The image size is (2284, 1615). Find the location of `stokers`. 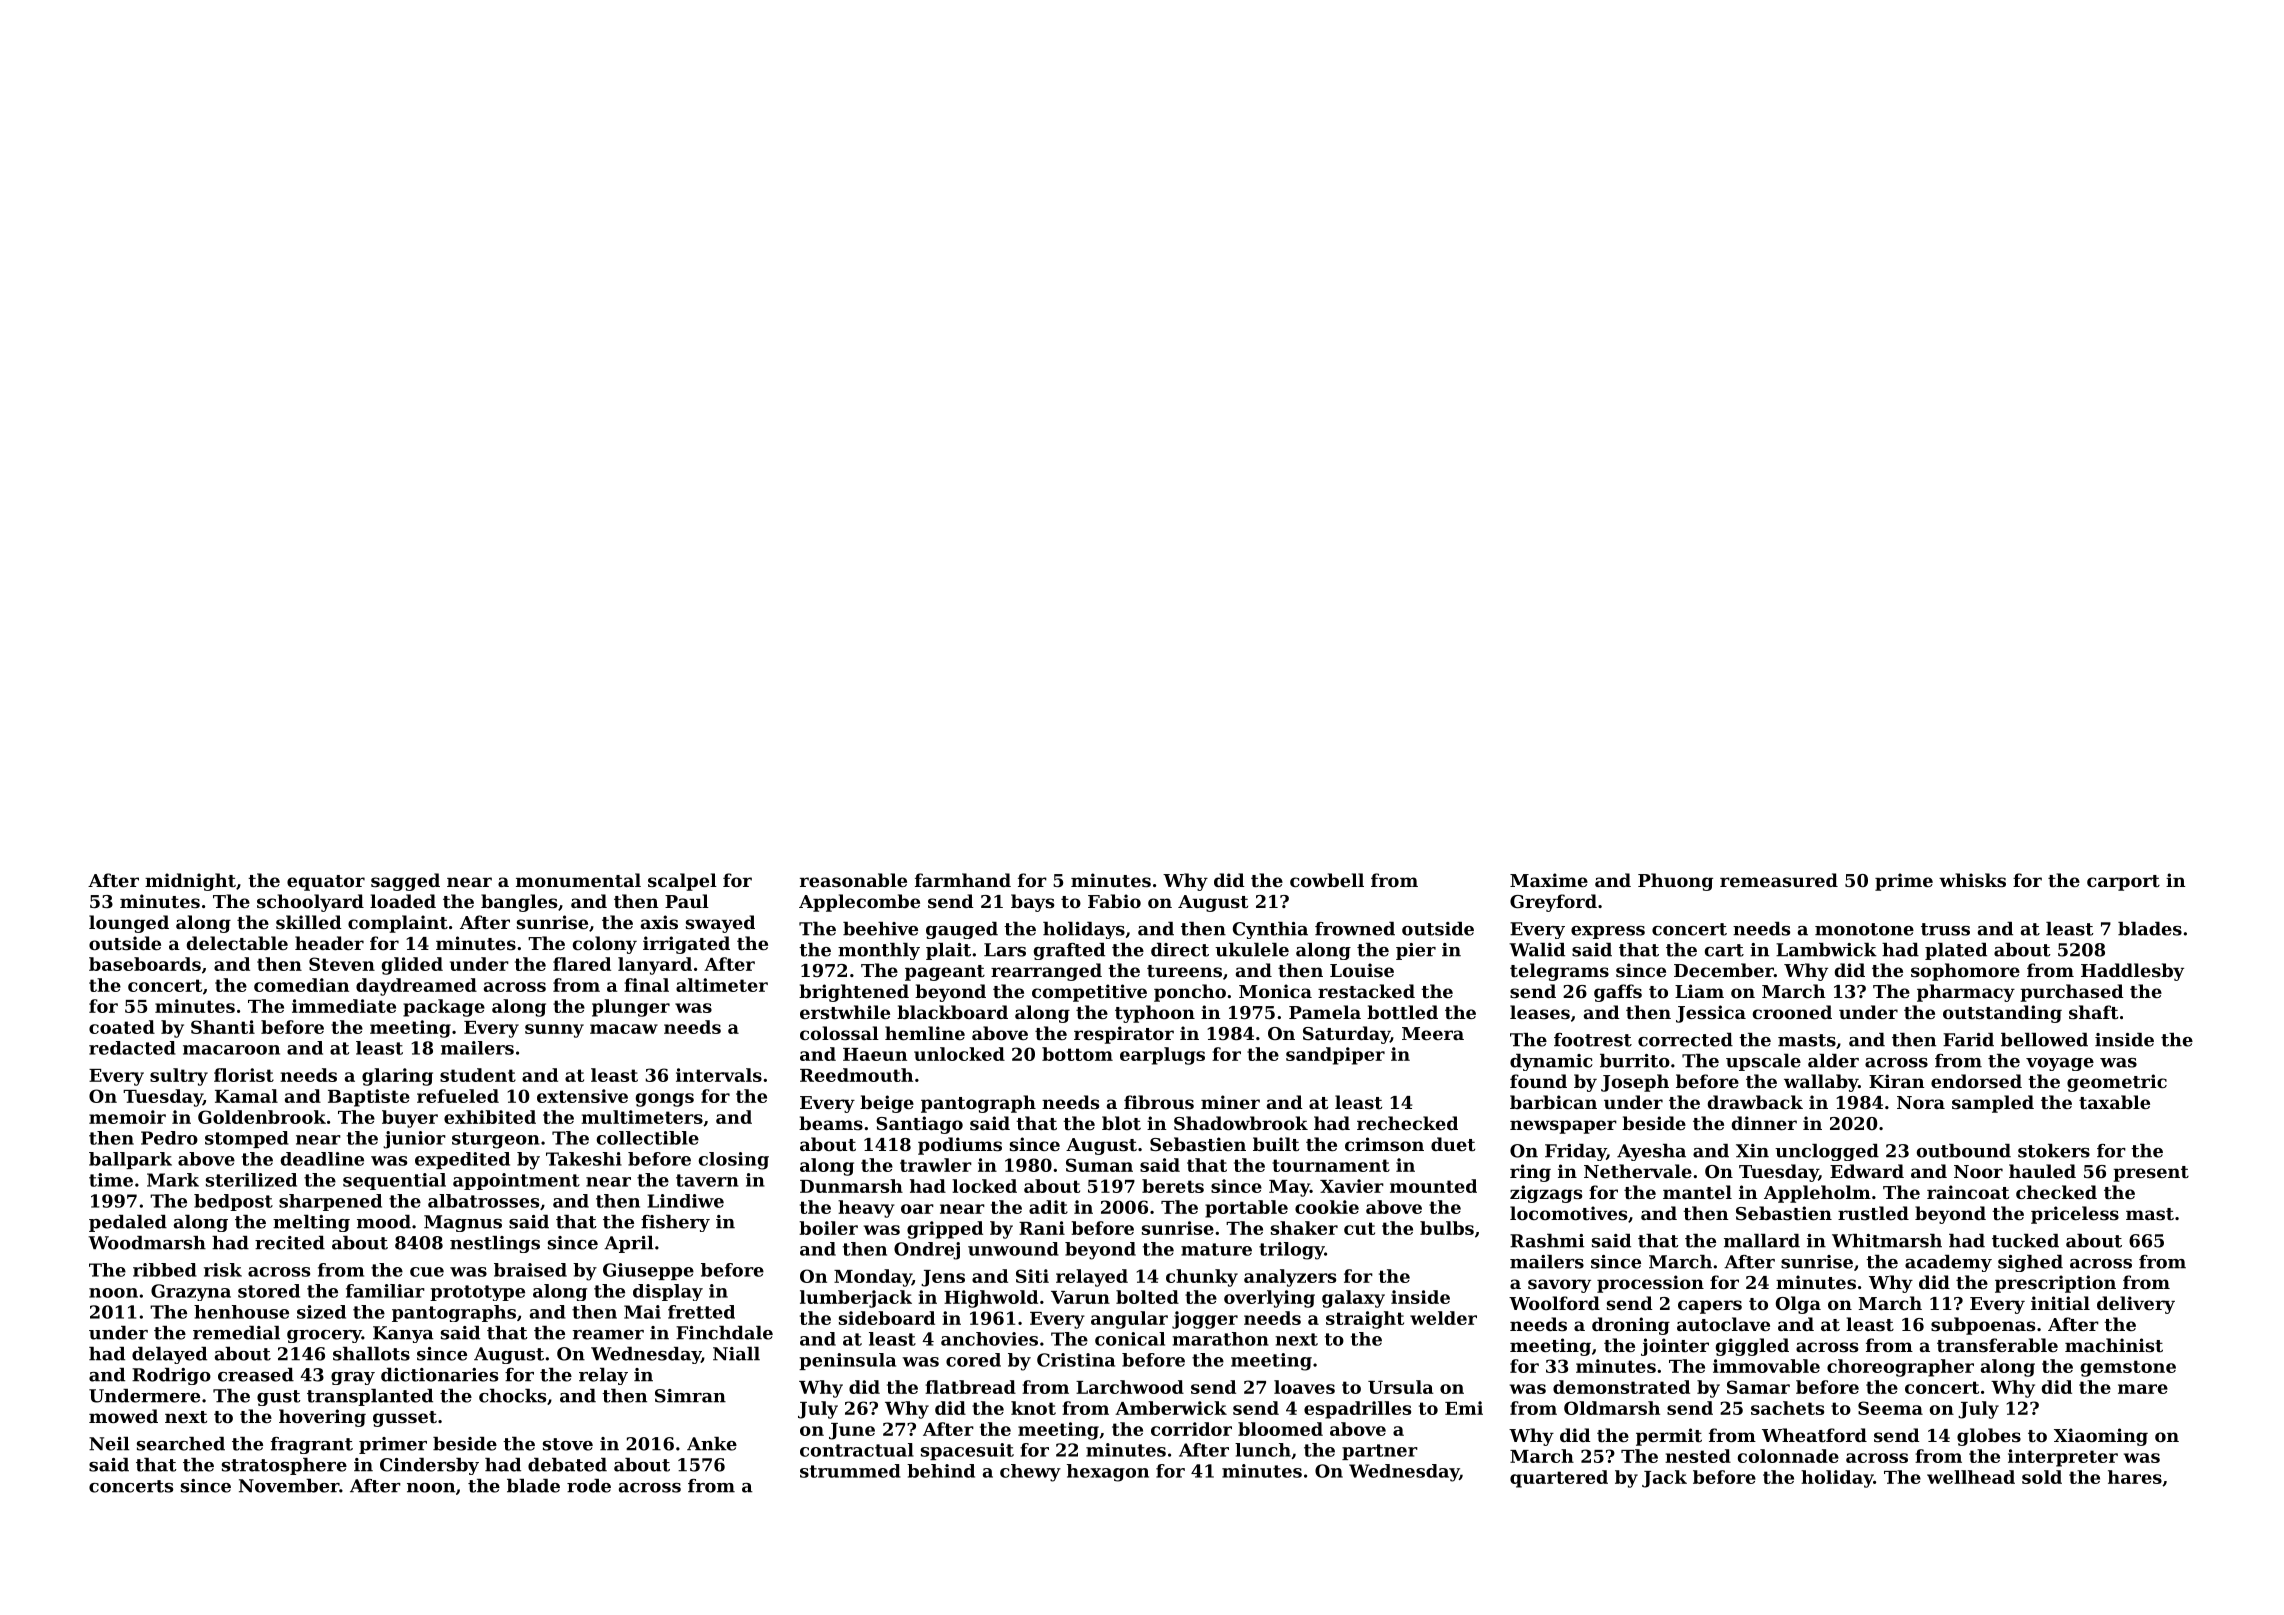

stokers is located at coordinates (2054, 1151).
